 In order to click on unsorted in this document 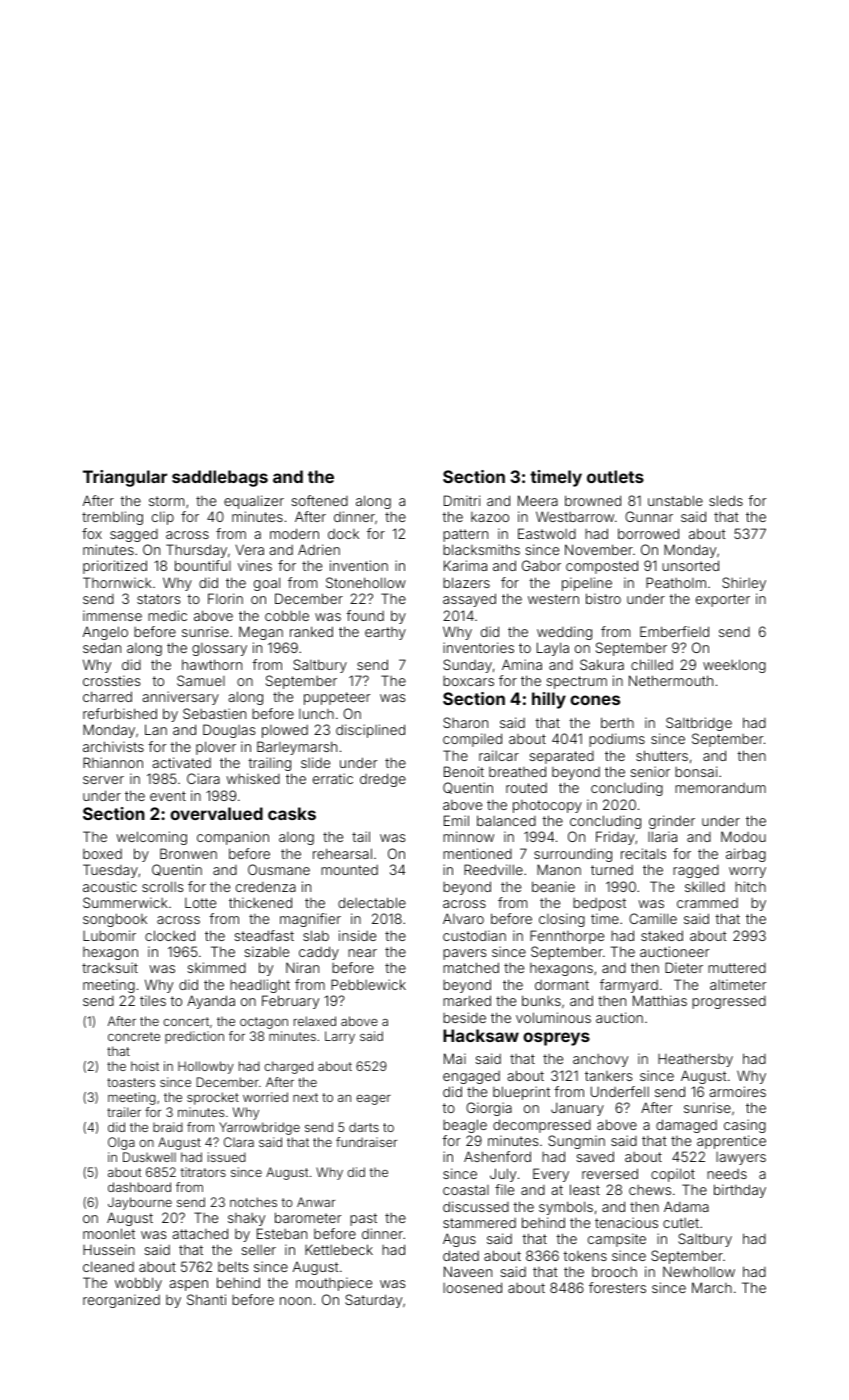, I will do `click(690, 565)`.
